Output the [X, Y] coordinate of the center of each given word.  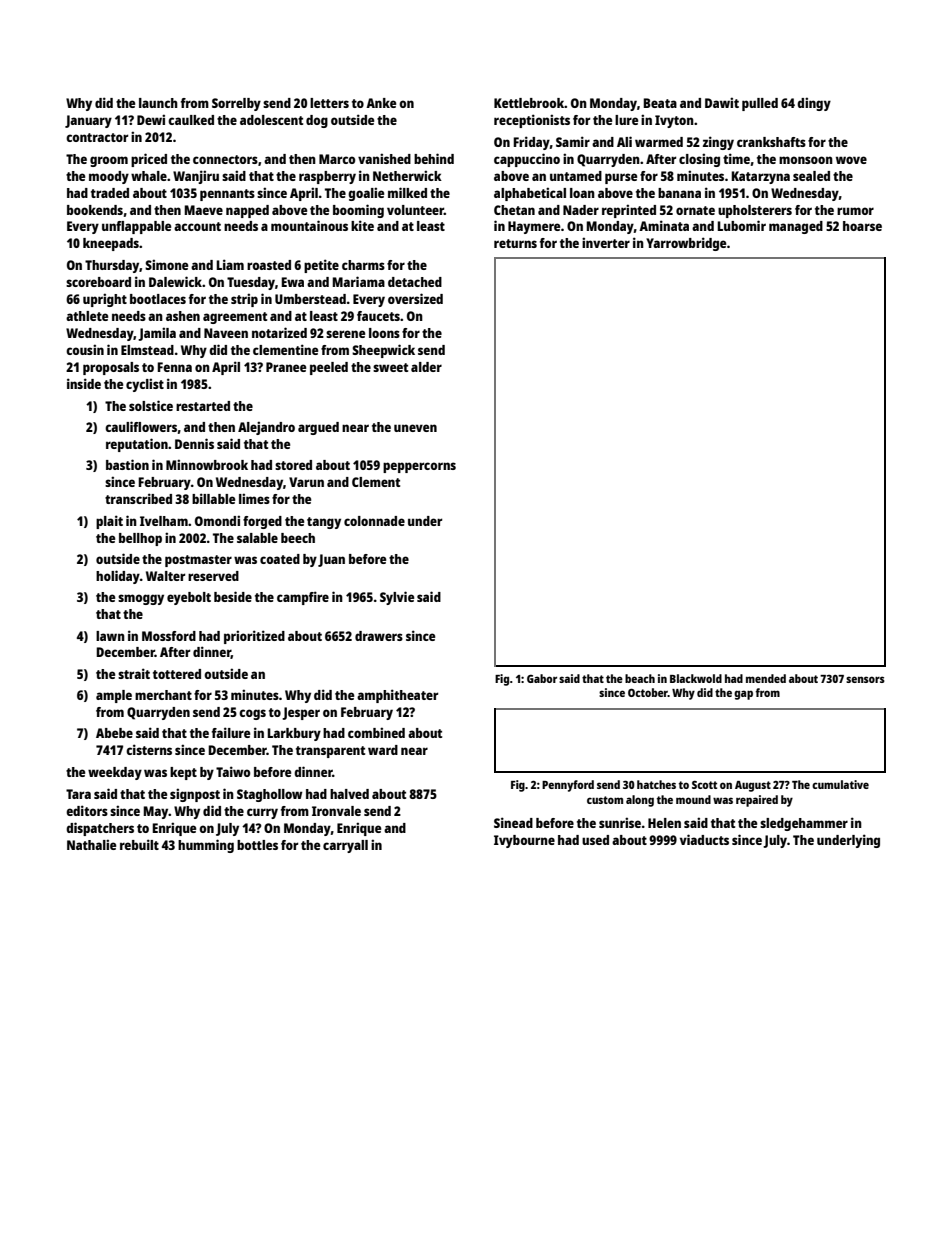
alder [426, 367]
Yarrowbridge [686, 244]
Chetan [514, 210]
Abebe [114, 733]
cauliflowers [141, 426]
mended [766, 678]
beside [233, 596]
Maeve [203, 210]
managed [796, 227]
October [648, 692]
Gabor [542, 678]
